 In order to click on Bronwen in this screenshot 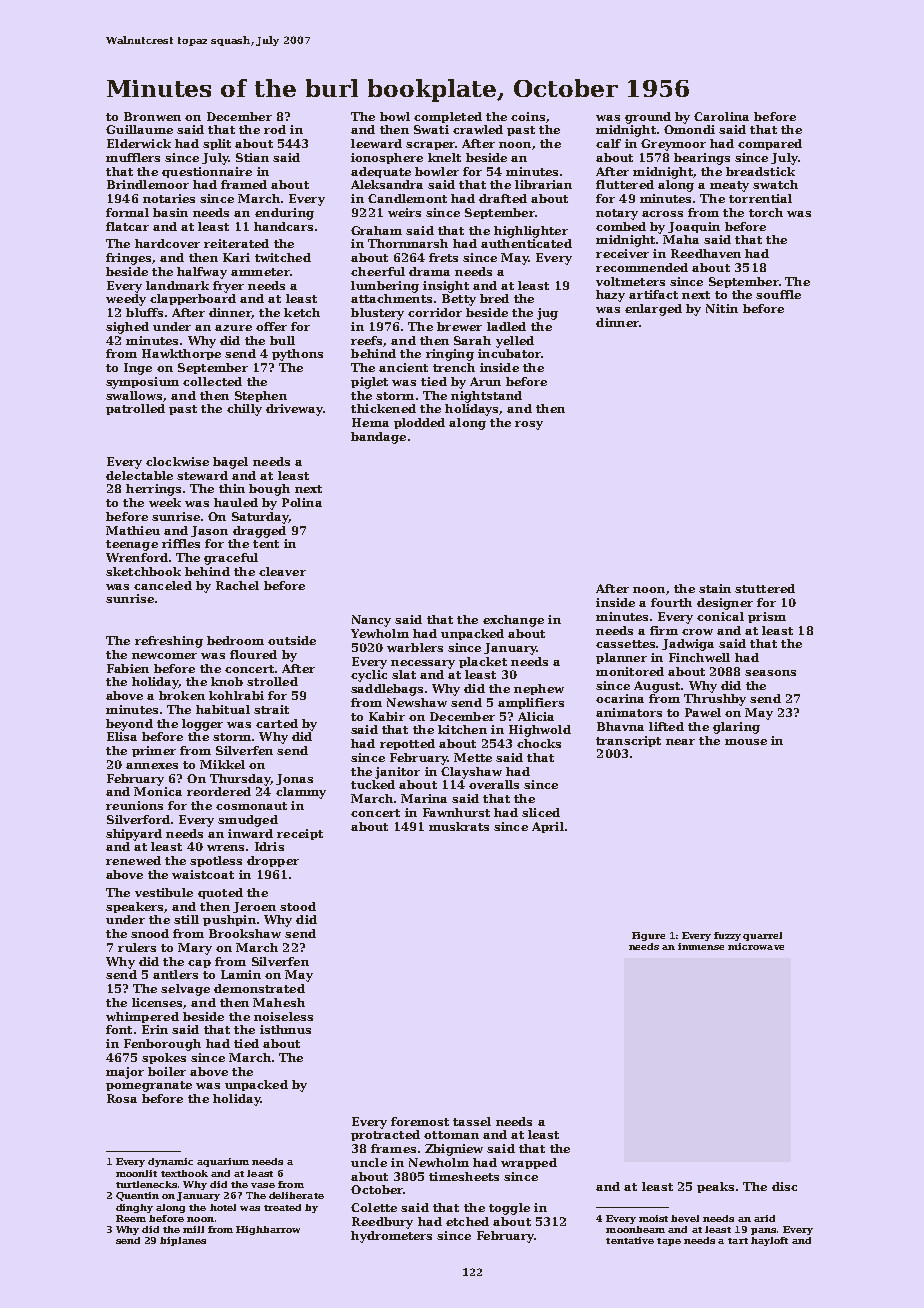, I will do `click(152, 116)`.
